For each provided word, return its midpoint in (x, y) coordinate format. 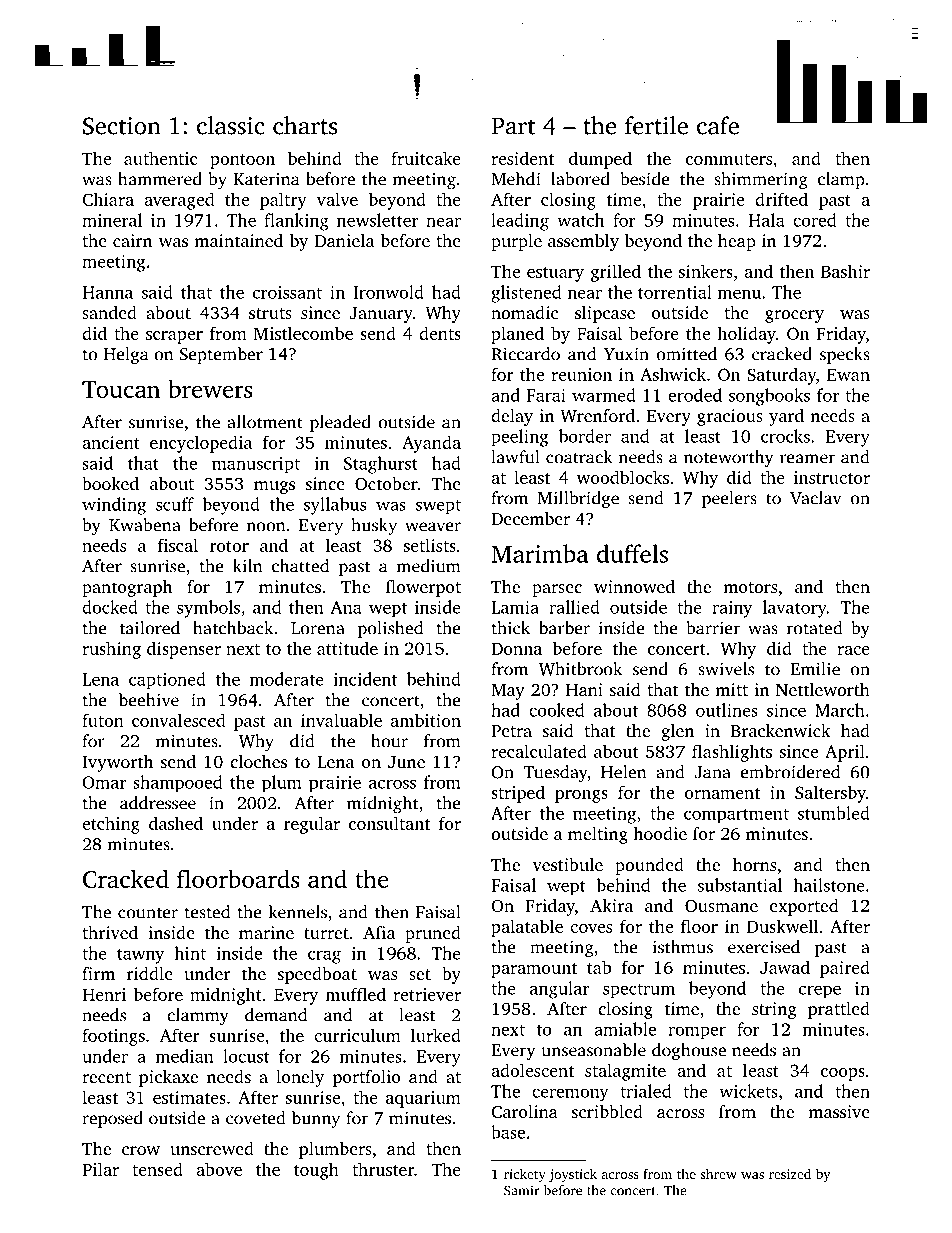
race (853, 650)
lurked (436, 1035)
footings (113, 1037)
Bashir (845, 271)
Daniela (344, 240)
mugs (274, 487)
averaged (179, 201)
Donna (516, 648)
